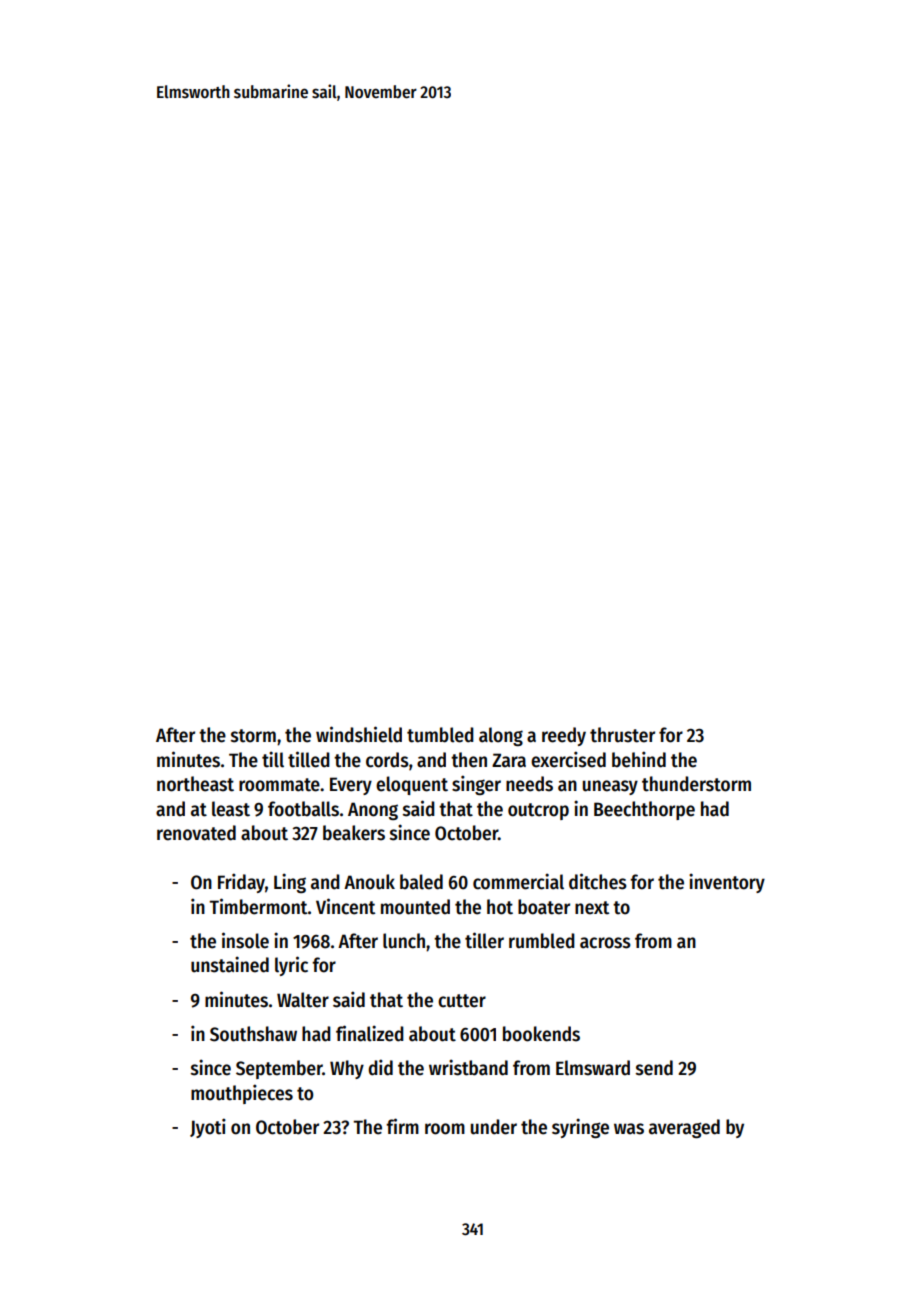 This image has height=1311, width=924. Describe the element at coordinates (727, 883) in the image. I see `inventory` at that location.
